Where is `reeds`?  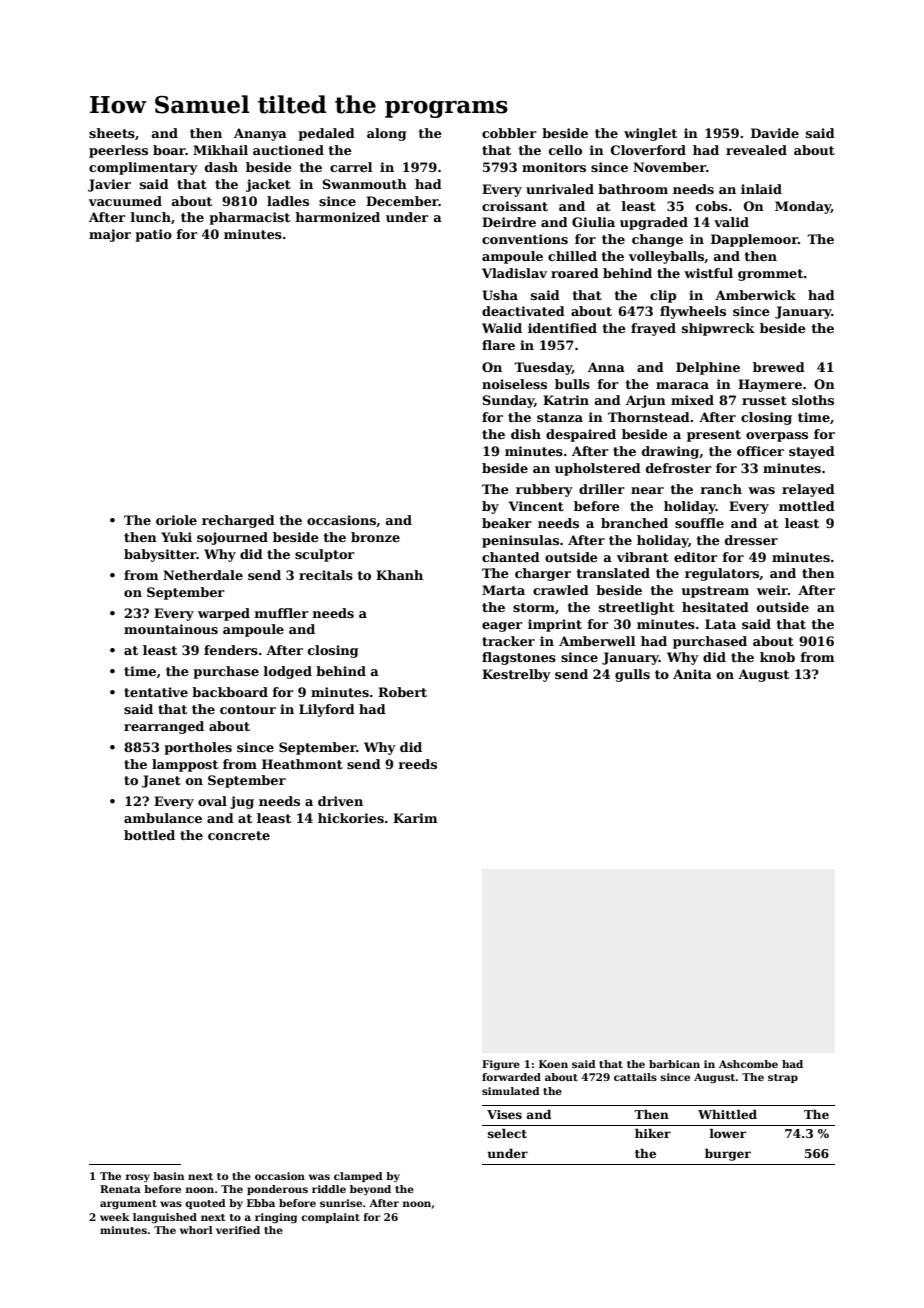 reeds is located at coordinates (418, 764).
